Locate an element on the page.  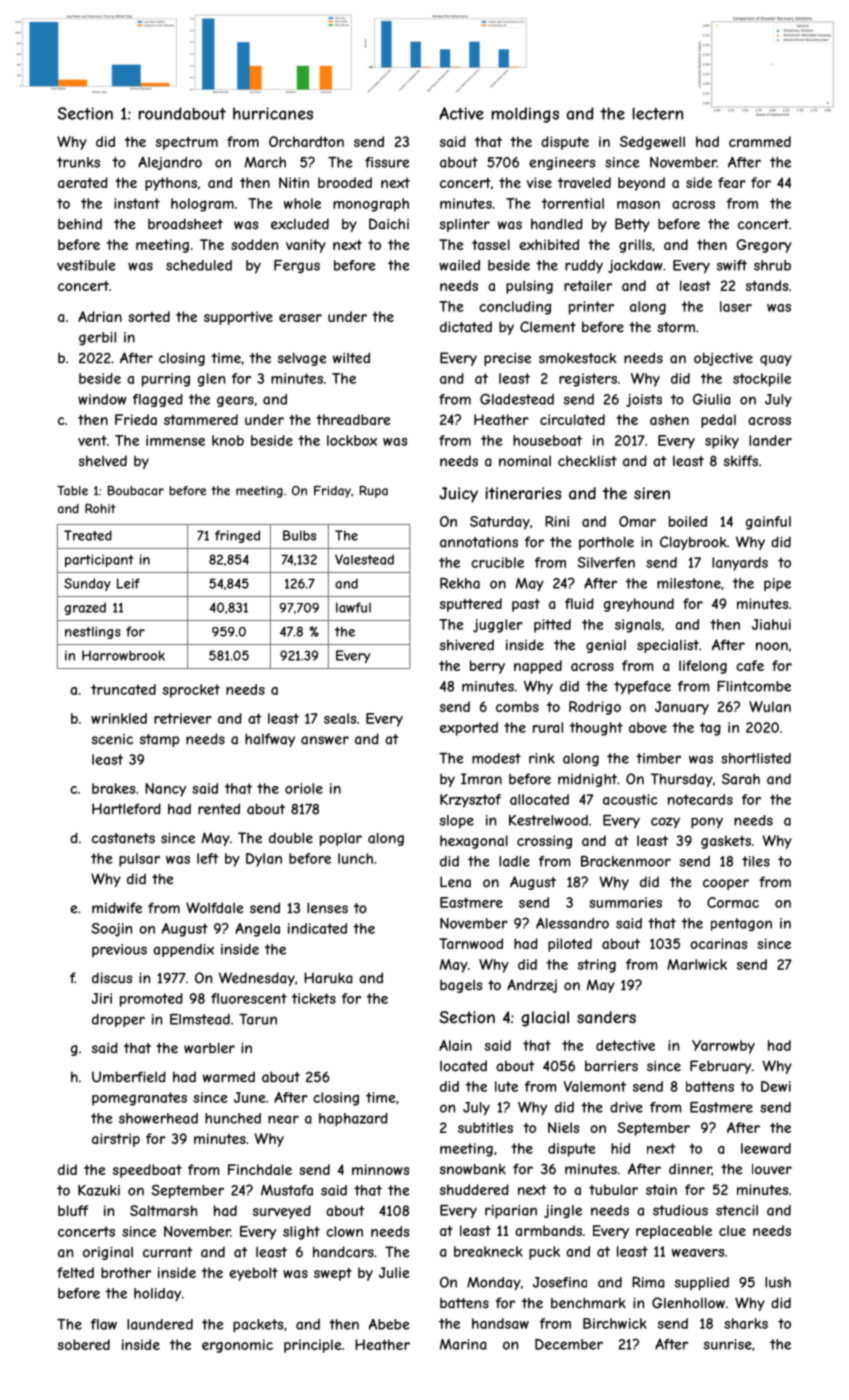
crammed is located at coordinates (760, 141).
